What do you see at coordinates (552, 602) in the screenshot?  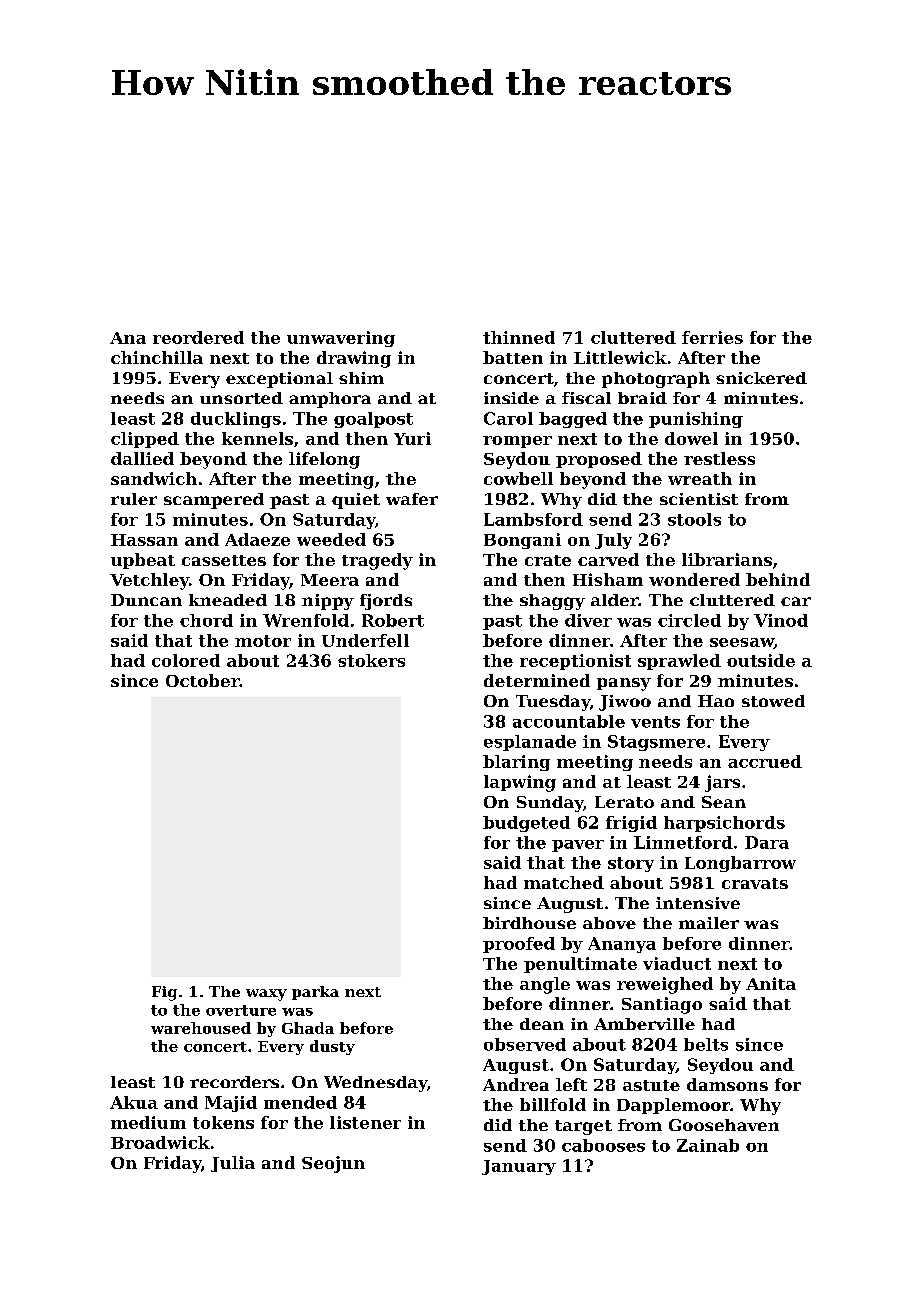 I see `shaggy` at bounding box center [552, 602].
